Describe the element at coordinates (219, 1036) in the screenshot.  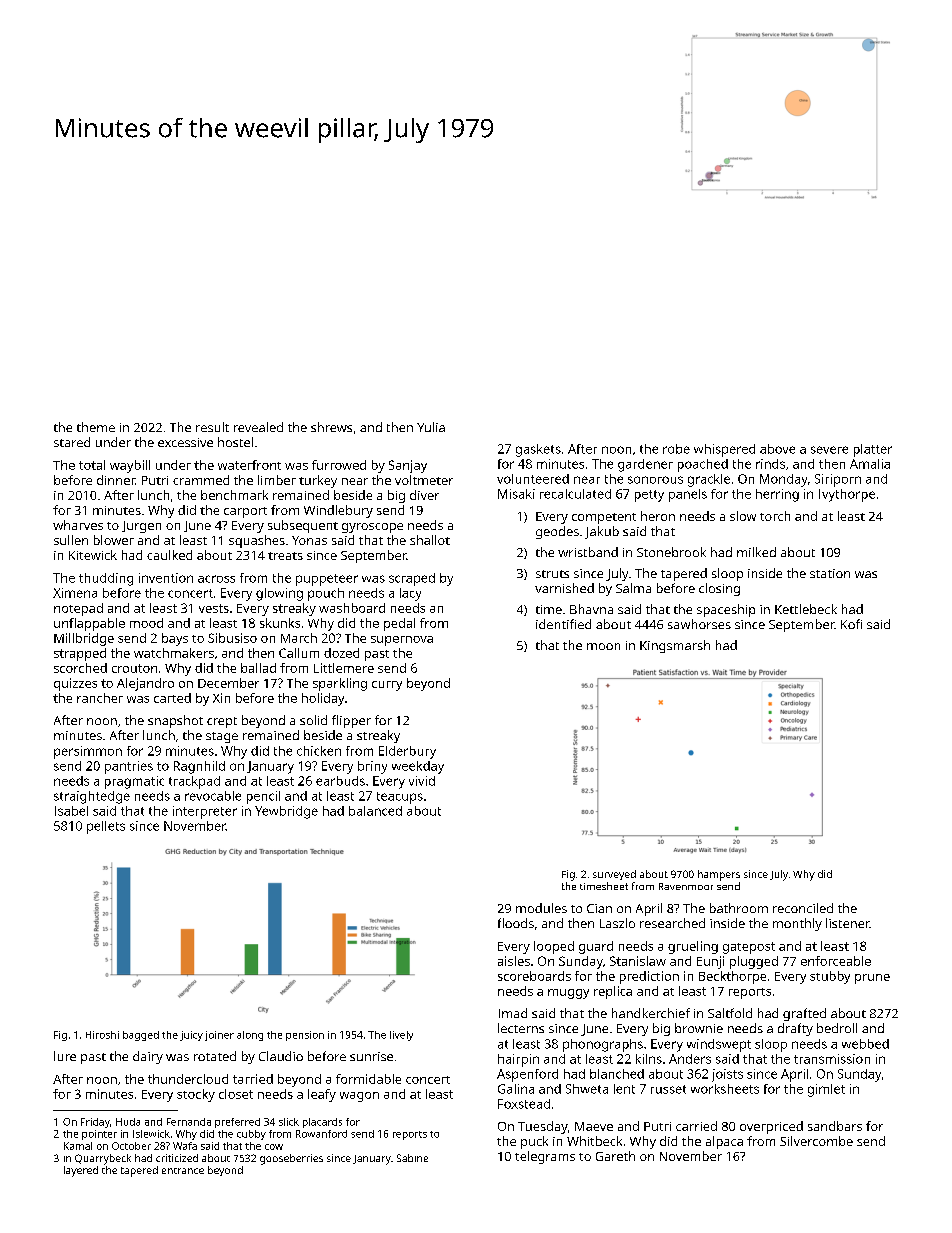
I see `joiner` at that location.
